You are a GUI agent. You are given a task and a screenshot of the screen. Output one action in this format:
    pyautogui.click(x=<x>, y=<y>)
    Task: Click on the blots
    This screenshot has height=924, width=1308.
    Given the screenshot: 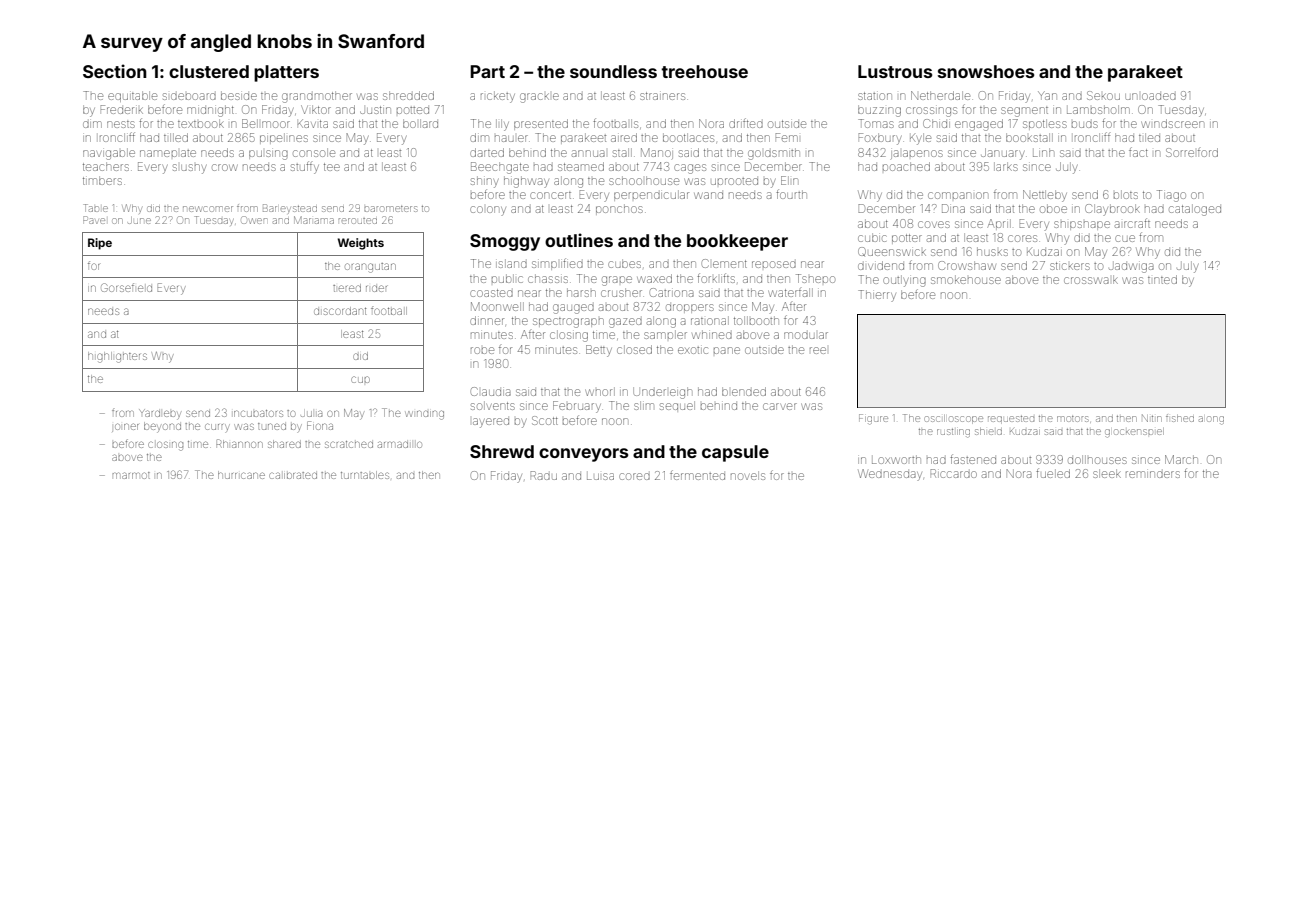 What is the action you would take?
    pyautogui.click(x=1126, y=194)
